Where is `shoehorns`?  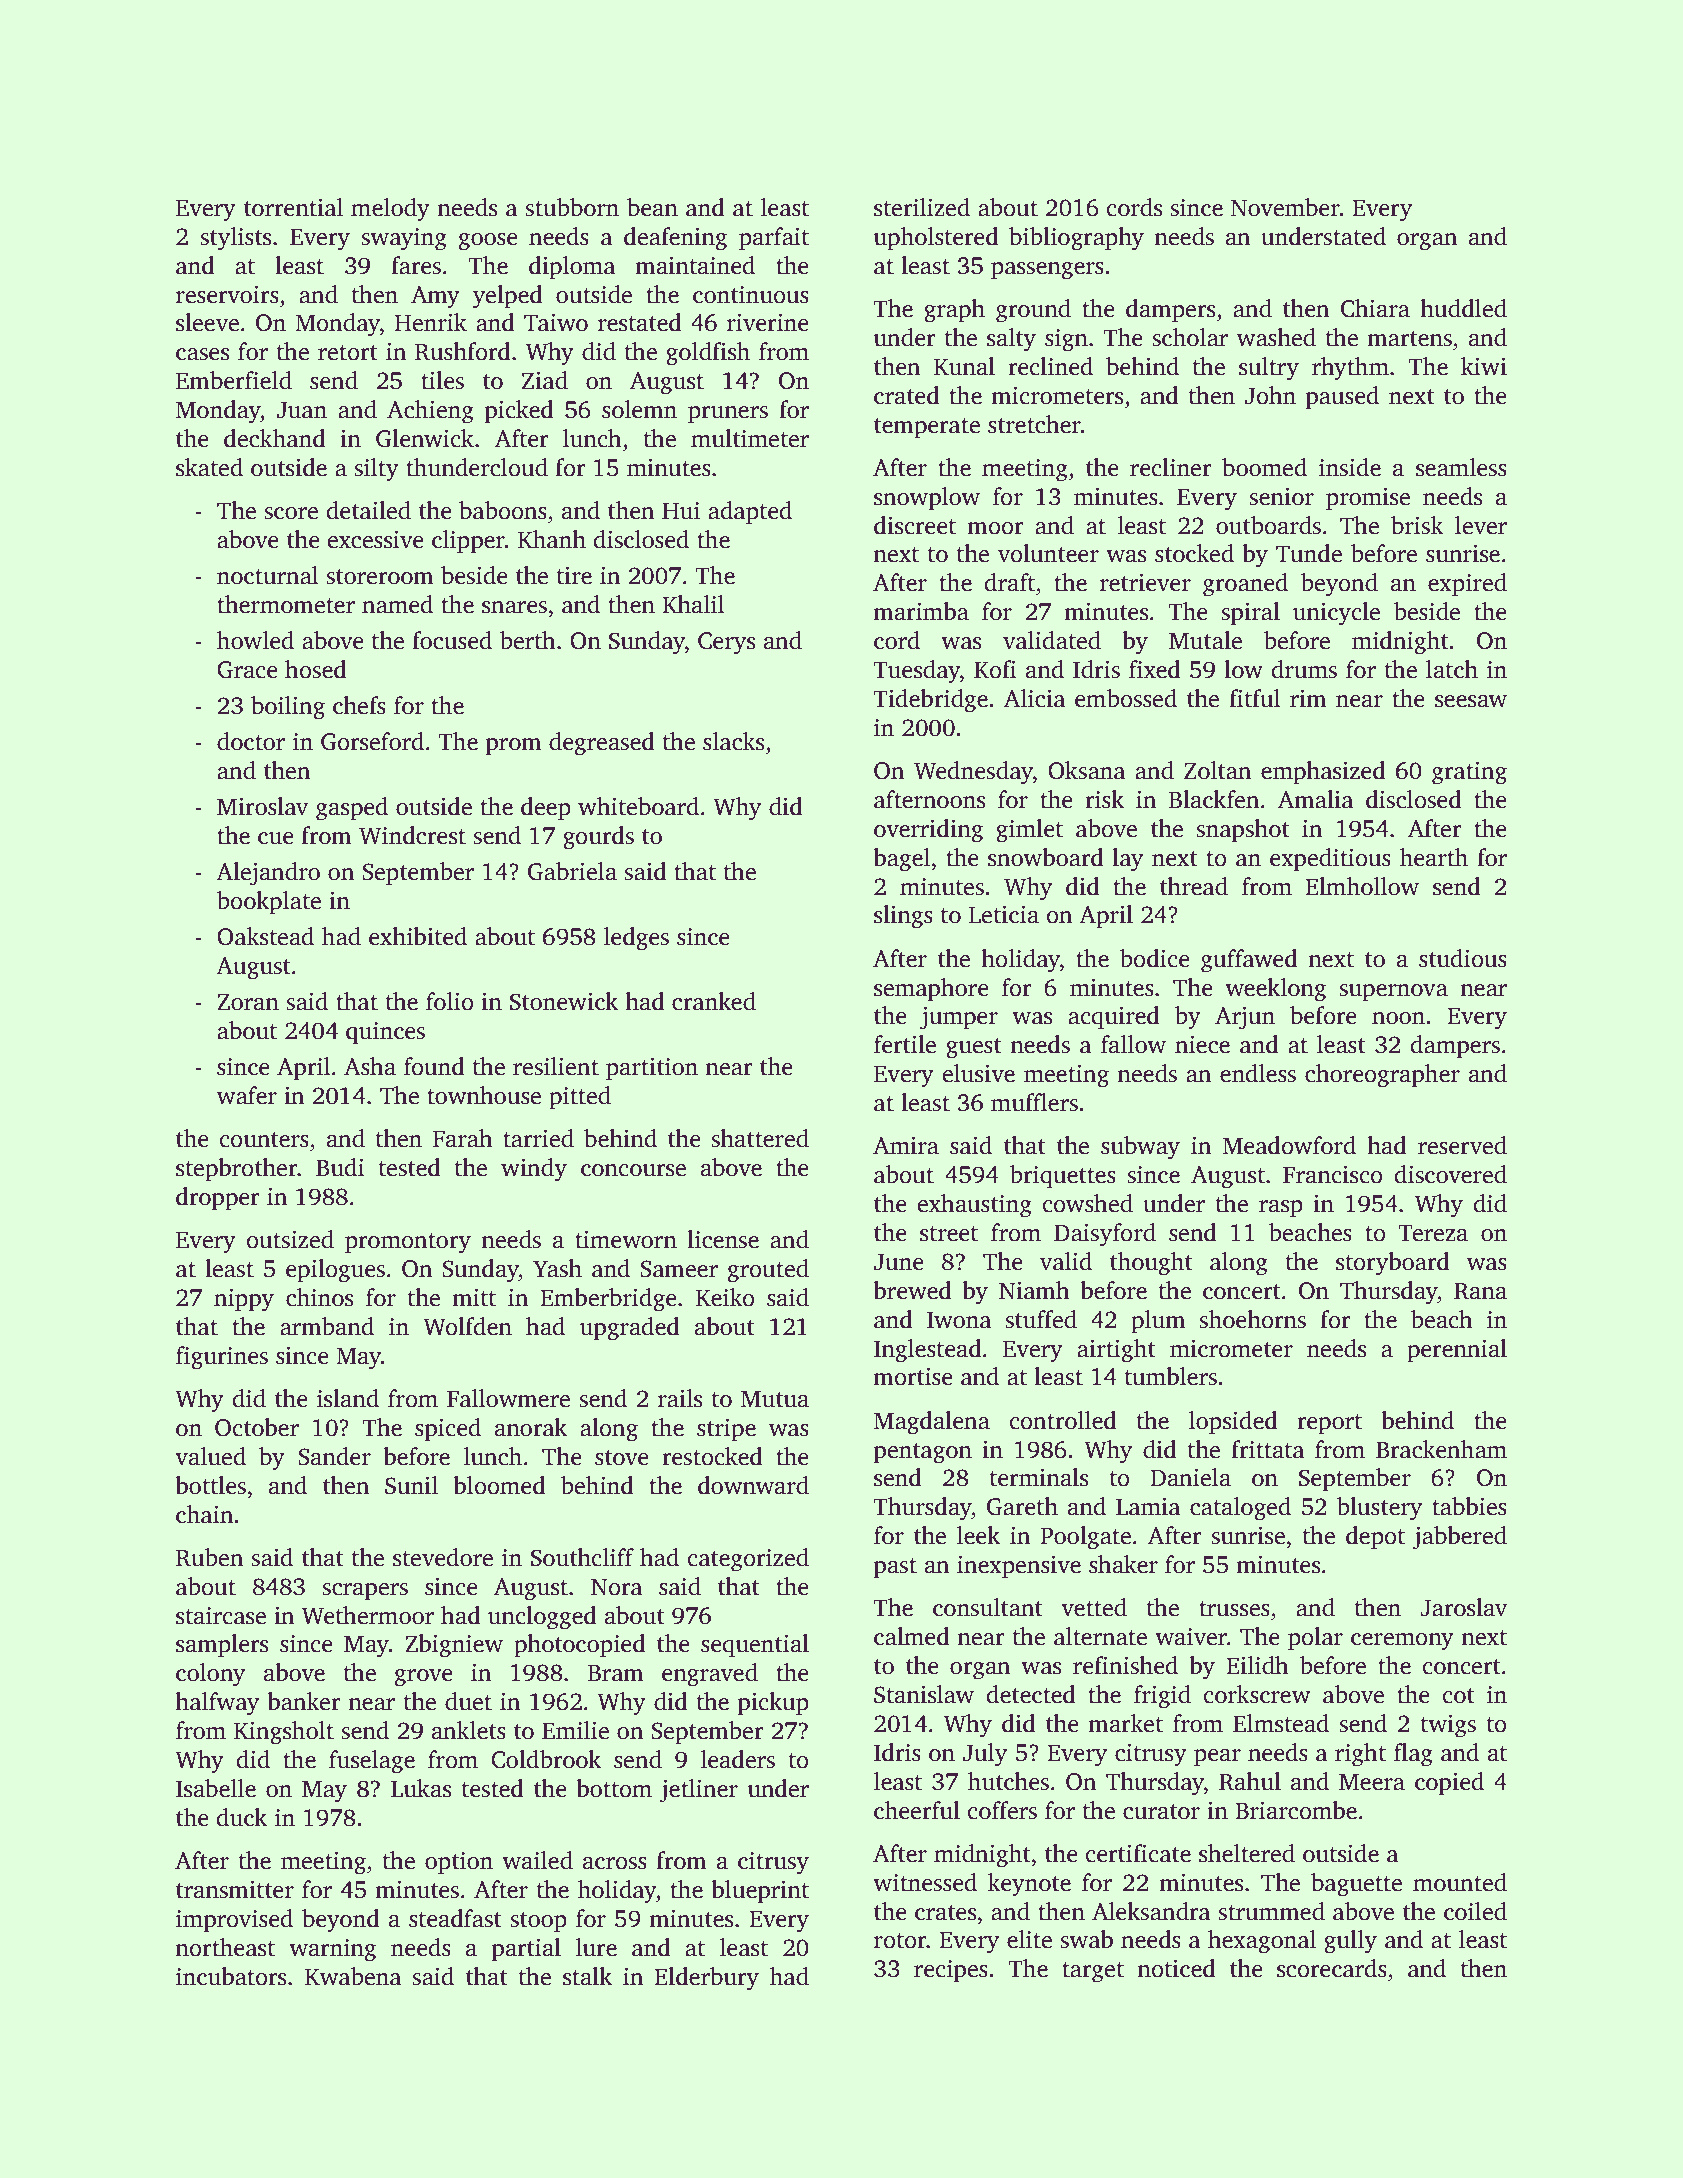
shoehorns is located at coordinates (1253, 1319).
